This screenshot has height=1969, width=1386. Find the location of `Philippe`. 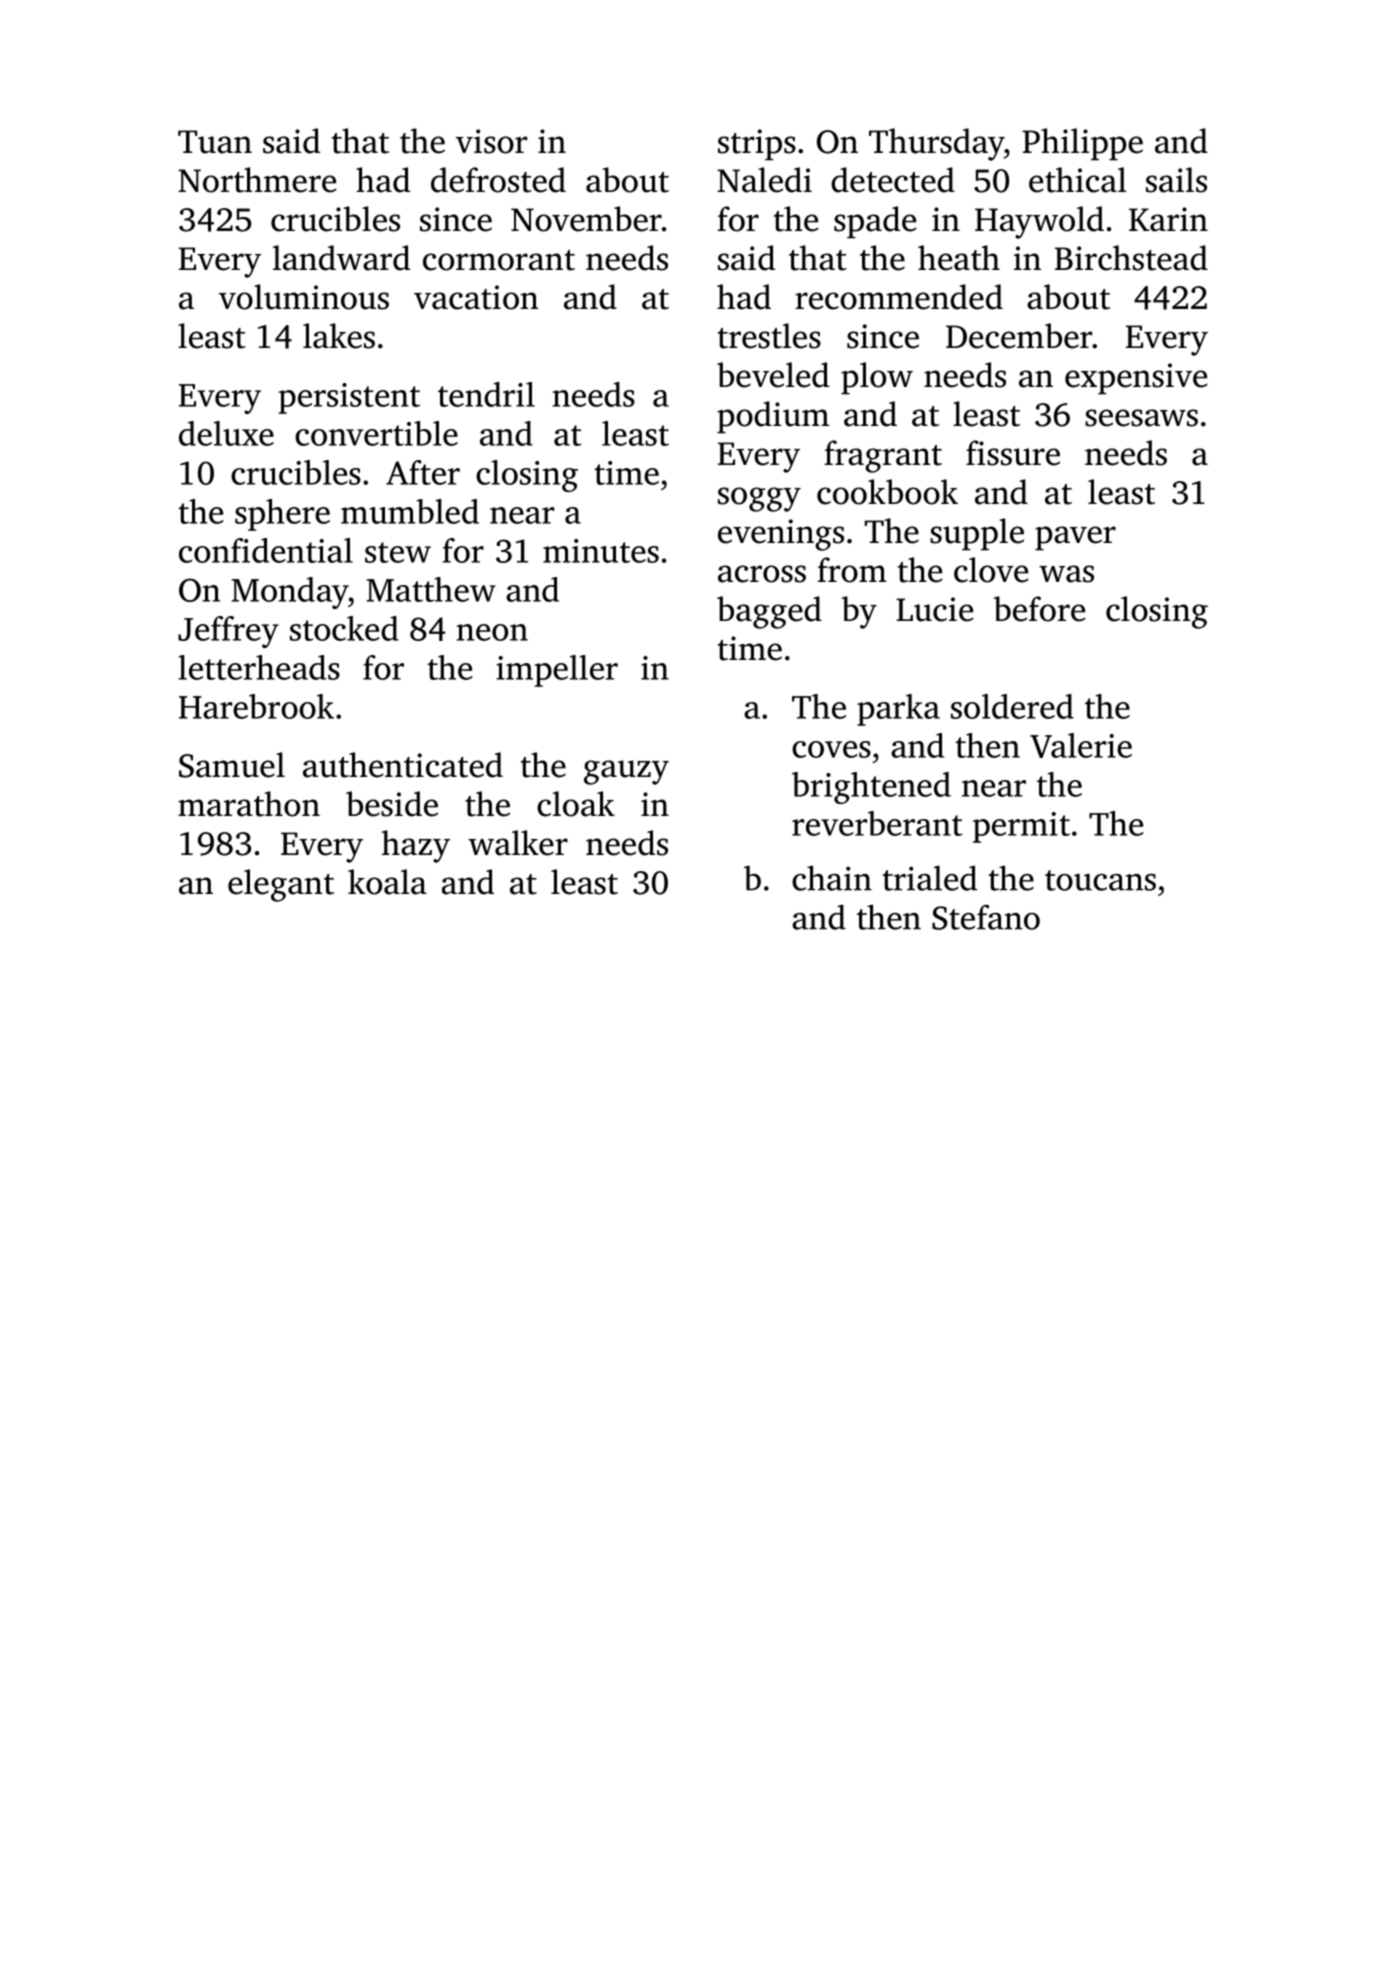

Philippe is located at coordinates (1082, 144).
